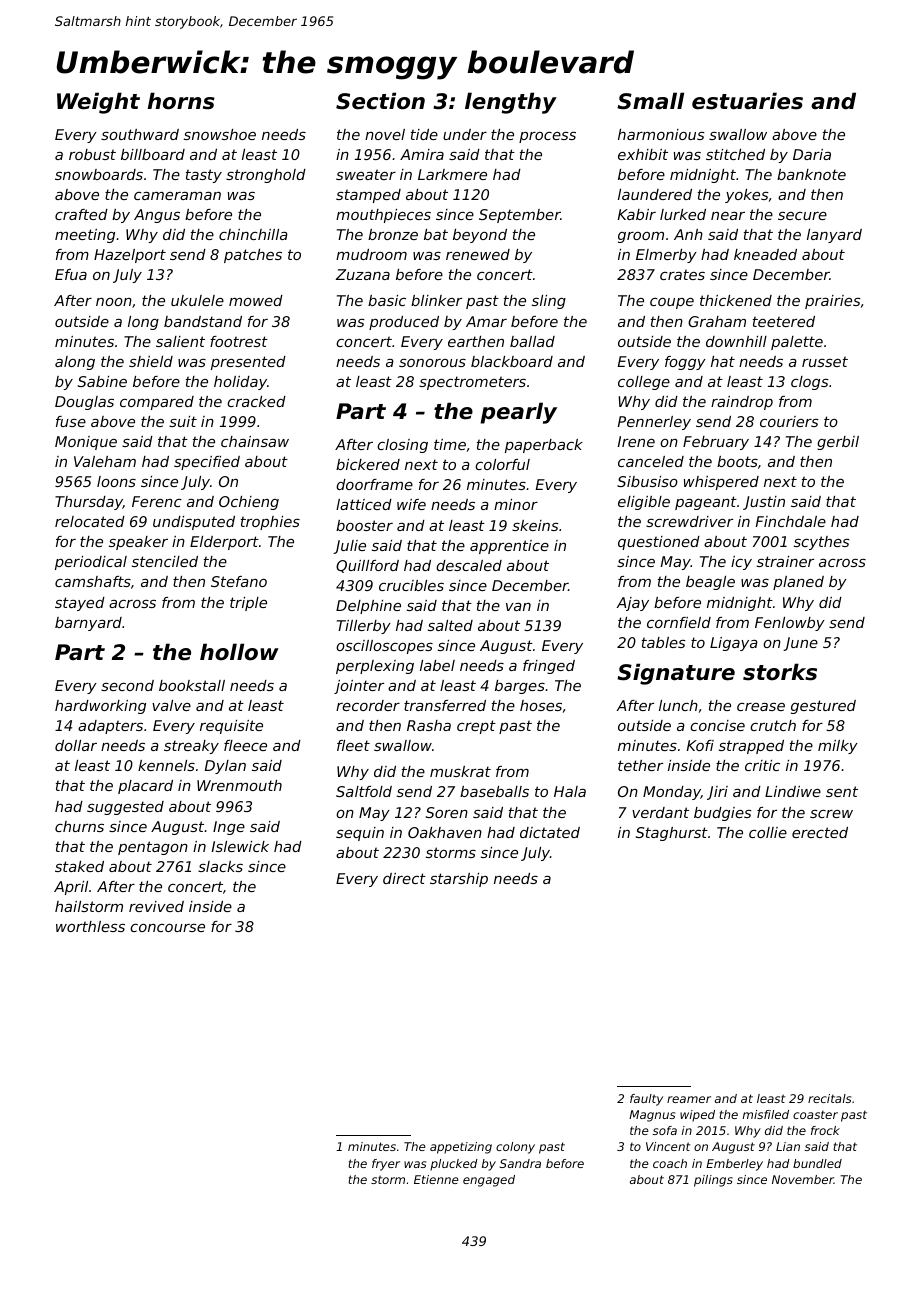 The height and width of the page is (1308, 924). Describe the element at coordinates (140, 134) in the page. I see `southward` at that location.
